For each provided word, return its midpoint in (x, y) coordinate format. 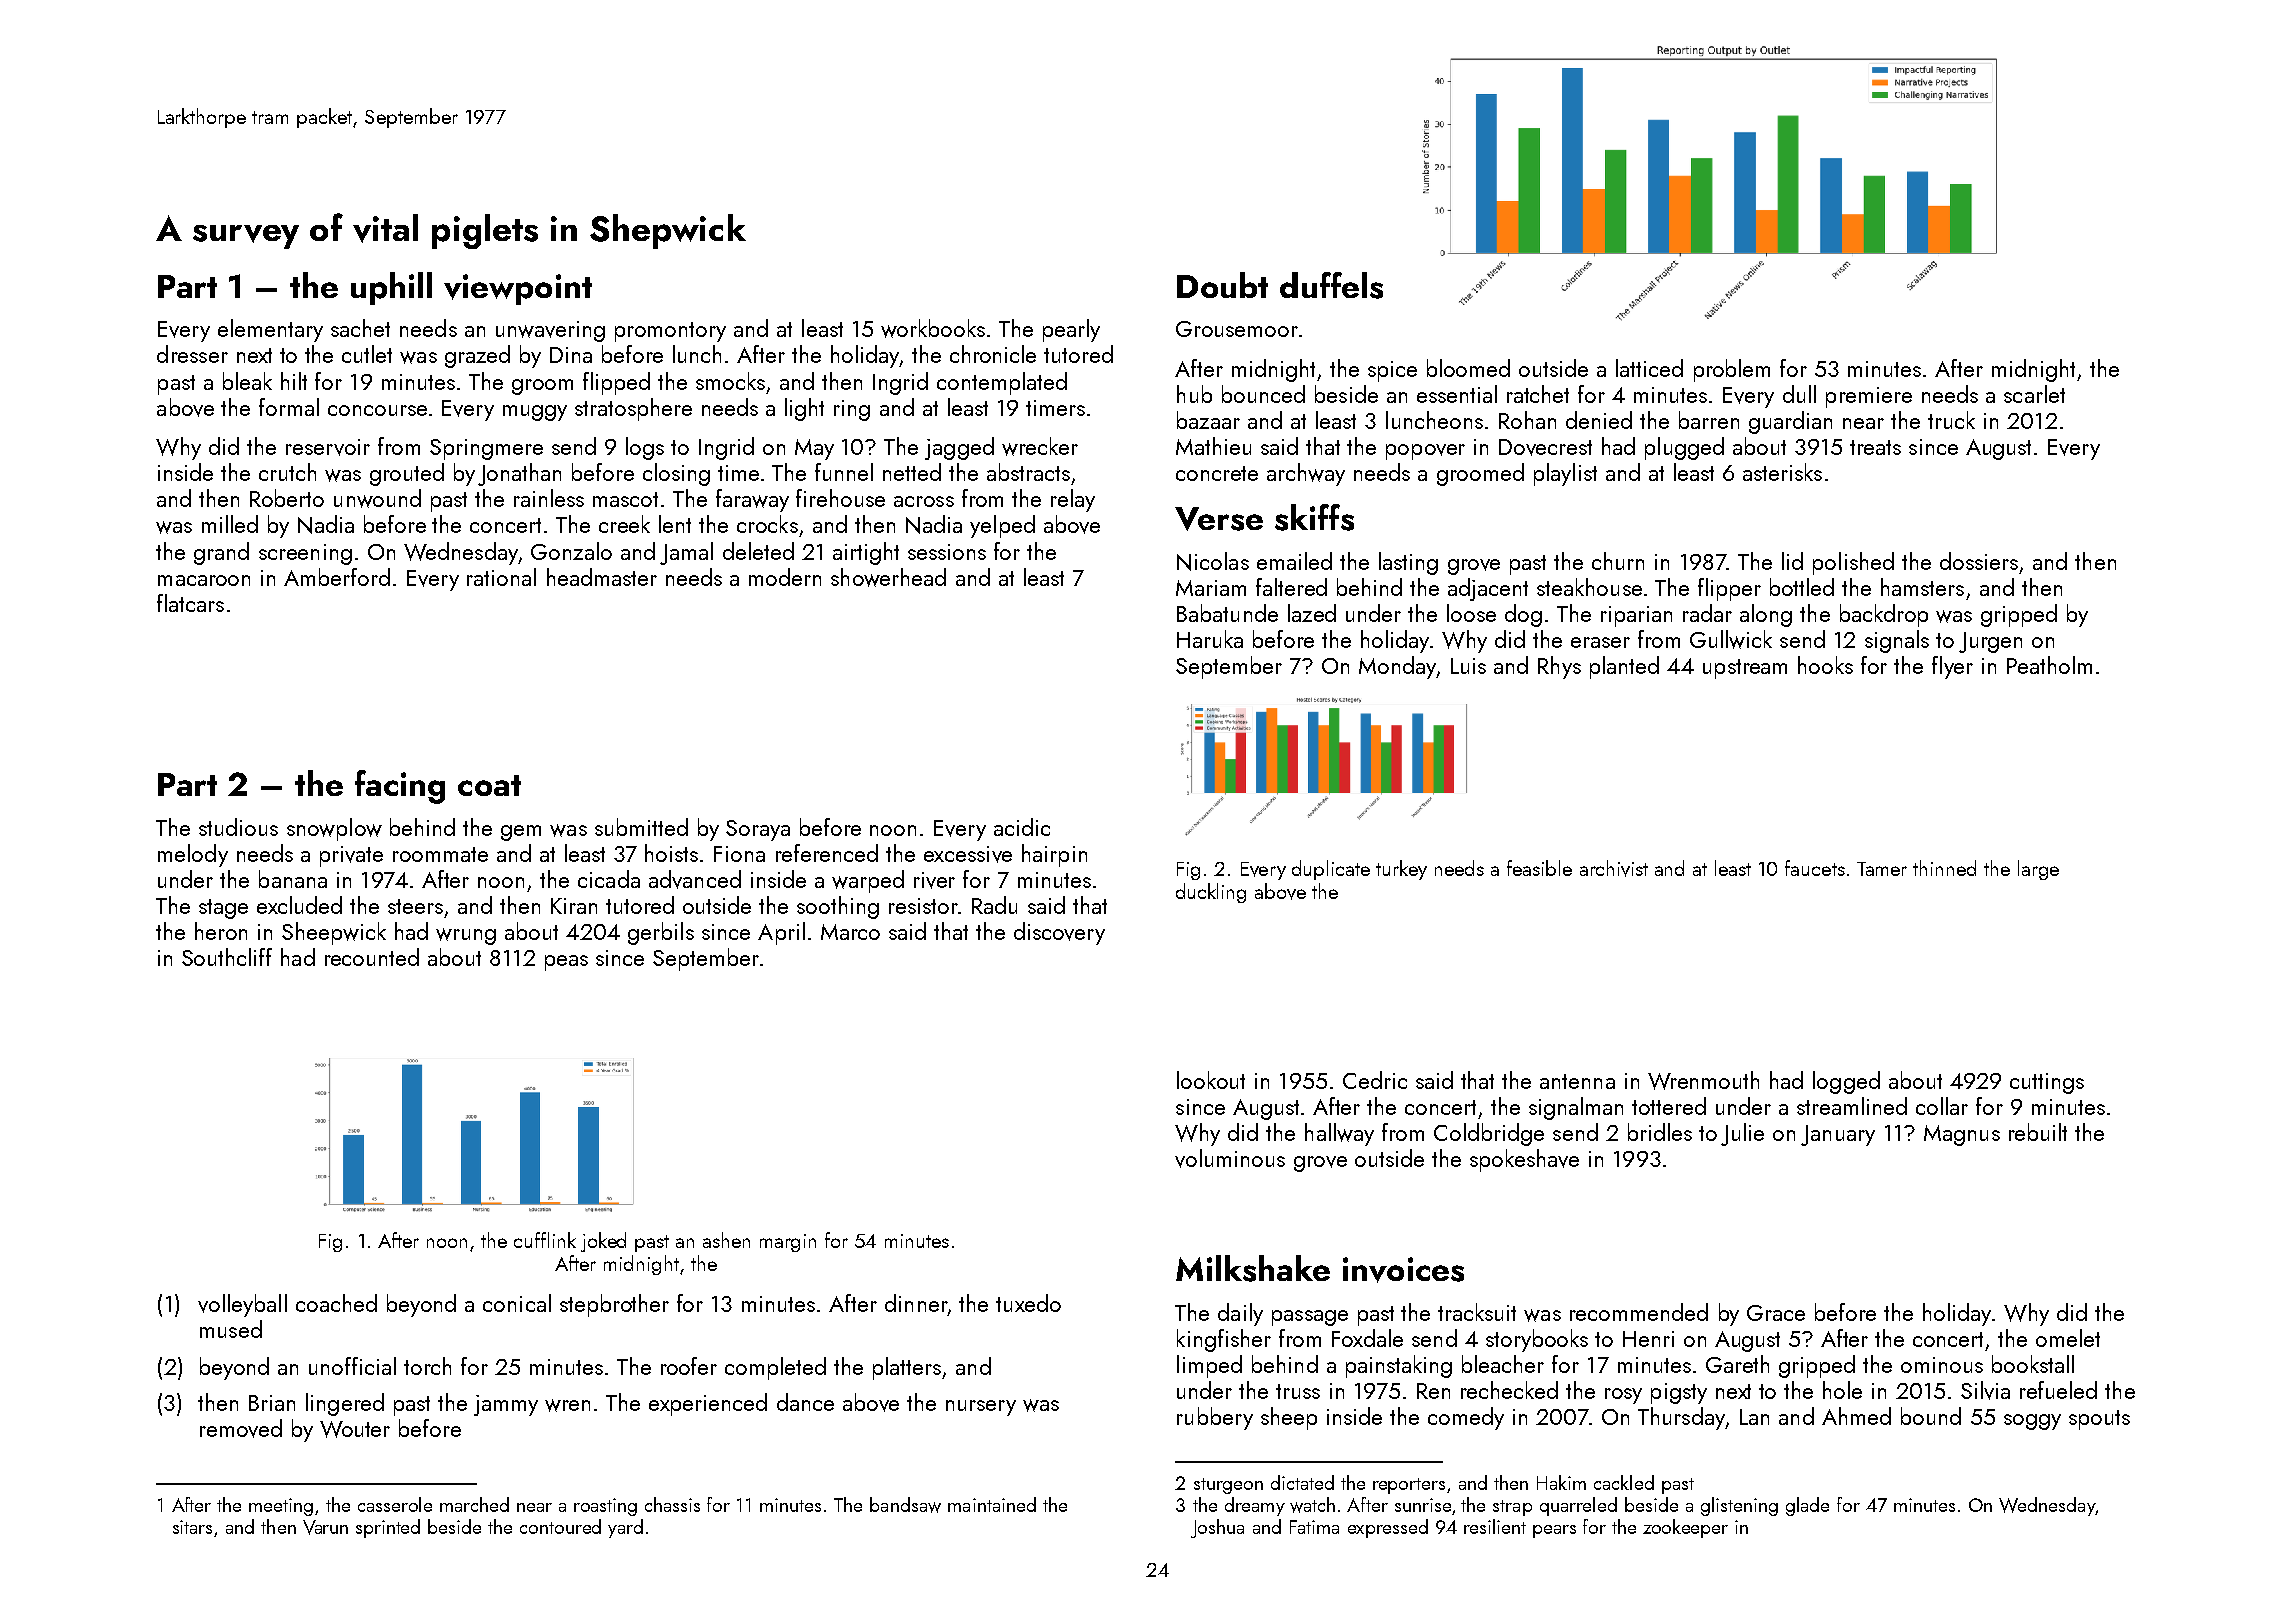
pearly (1071, 330)
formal (289, 407)
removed (241, 1428)
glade (1807, 1506)
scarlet (2034, 394)
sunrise (1423, 1505)
